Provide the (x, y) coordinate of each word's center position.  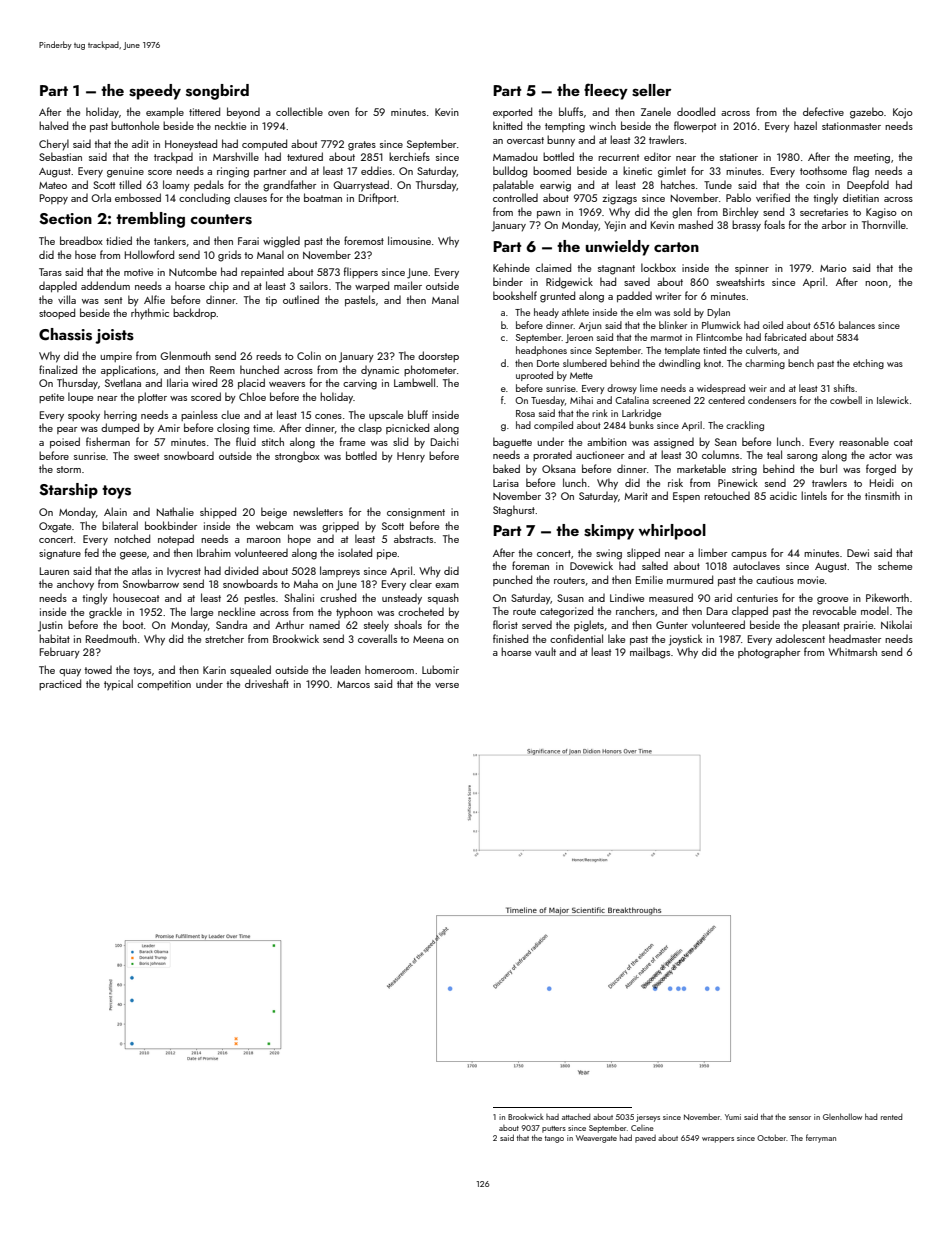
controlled (515, 197)
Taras (50, 272)
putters (554, 1129)
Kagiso (881, 213)
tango (554, 1139)
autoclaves (756, 565)
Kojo (903, 113)
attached (576, 1116)
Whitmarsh (852, 651)
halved (53, 125)
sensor (800, 1118)
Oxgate (55, 527)
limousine (409, 240)
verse (447, 685)
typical (118, 685)
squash (443, 598)
